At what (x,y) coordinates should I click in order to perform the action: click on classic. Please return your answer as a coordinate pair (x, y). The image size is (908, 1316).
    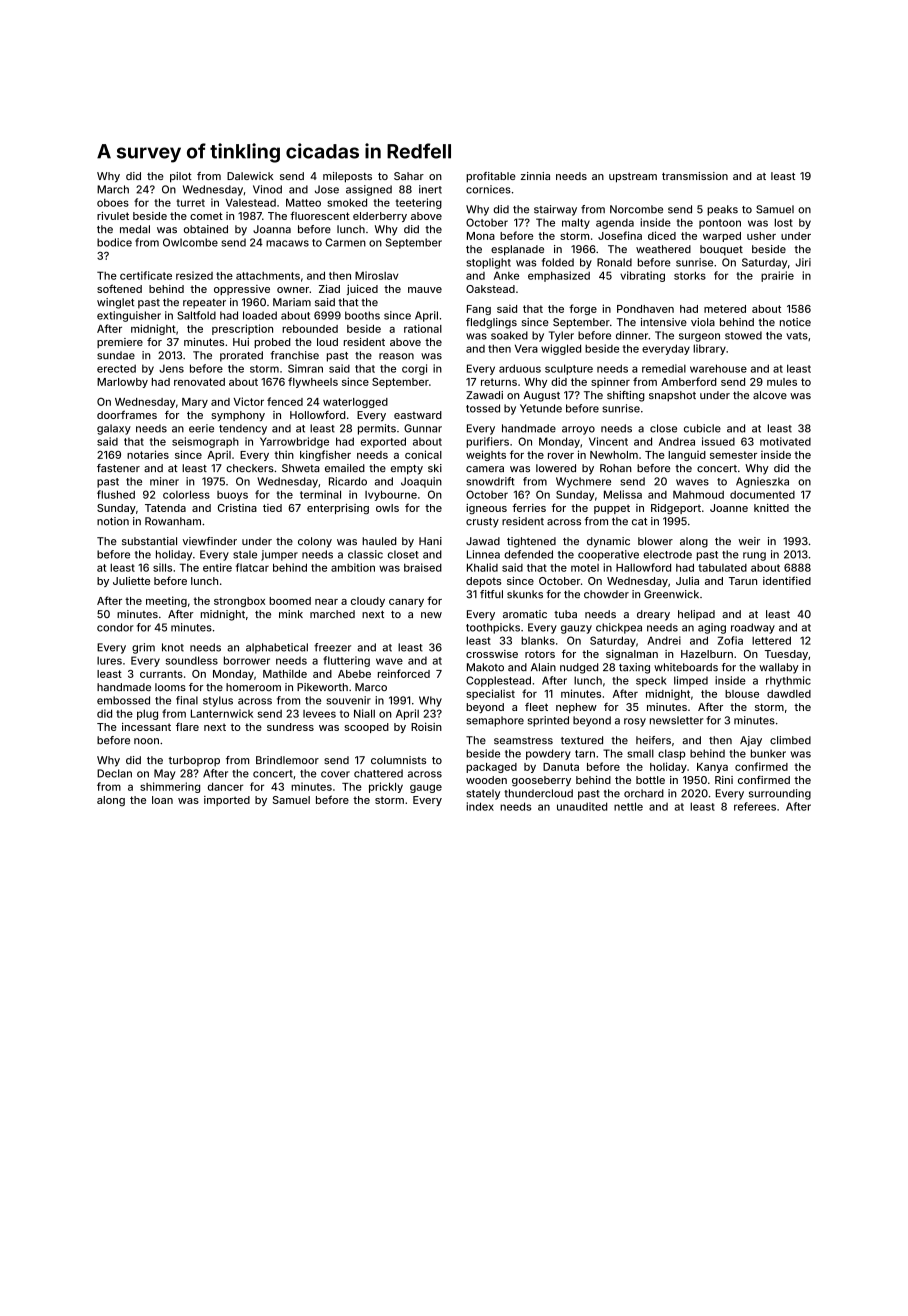
    Looking at the image, I should click on (365, 554).
